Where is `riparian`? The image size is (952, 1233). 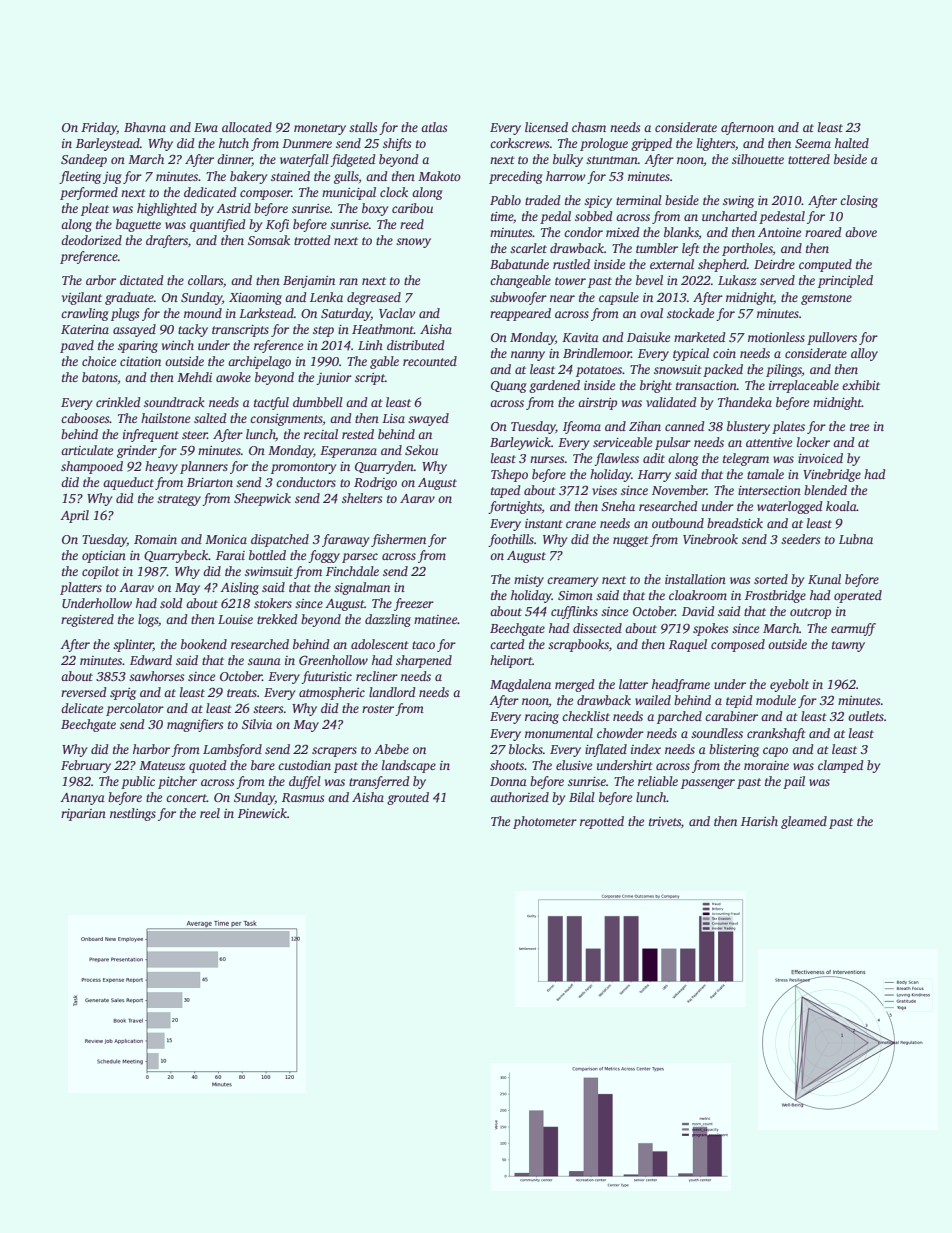
riparian is located at coordinates (83, 815).
